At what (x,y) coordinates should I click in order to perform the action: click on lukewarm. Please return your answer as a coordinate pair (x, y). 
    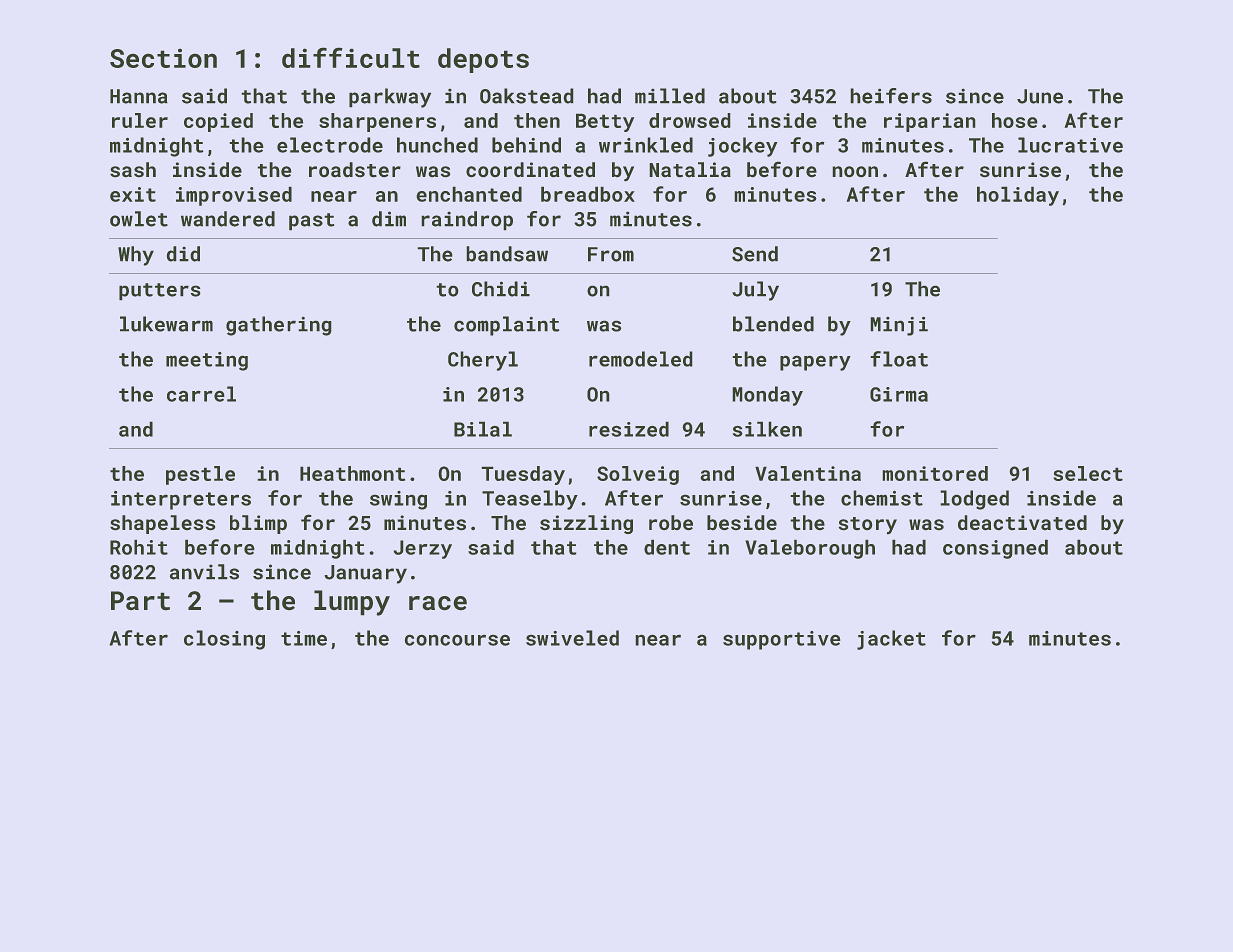
    Looking at the image, I should click on (166, 324).
